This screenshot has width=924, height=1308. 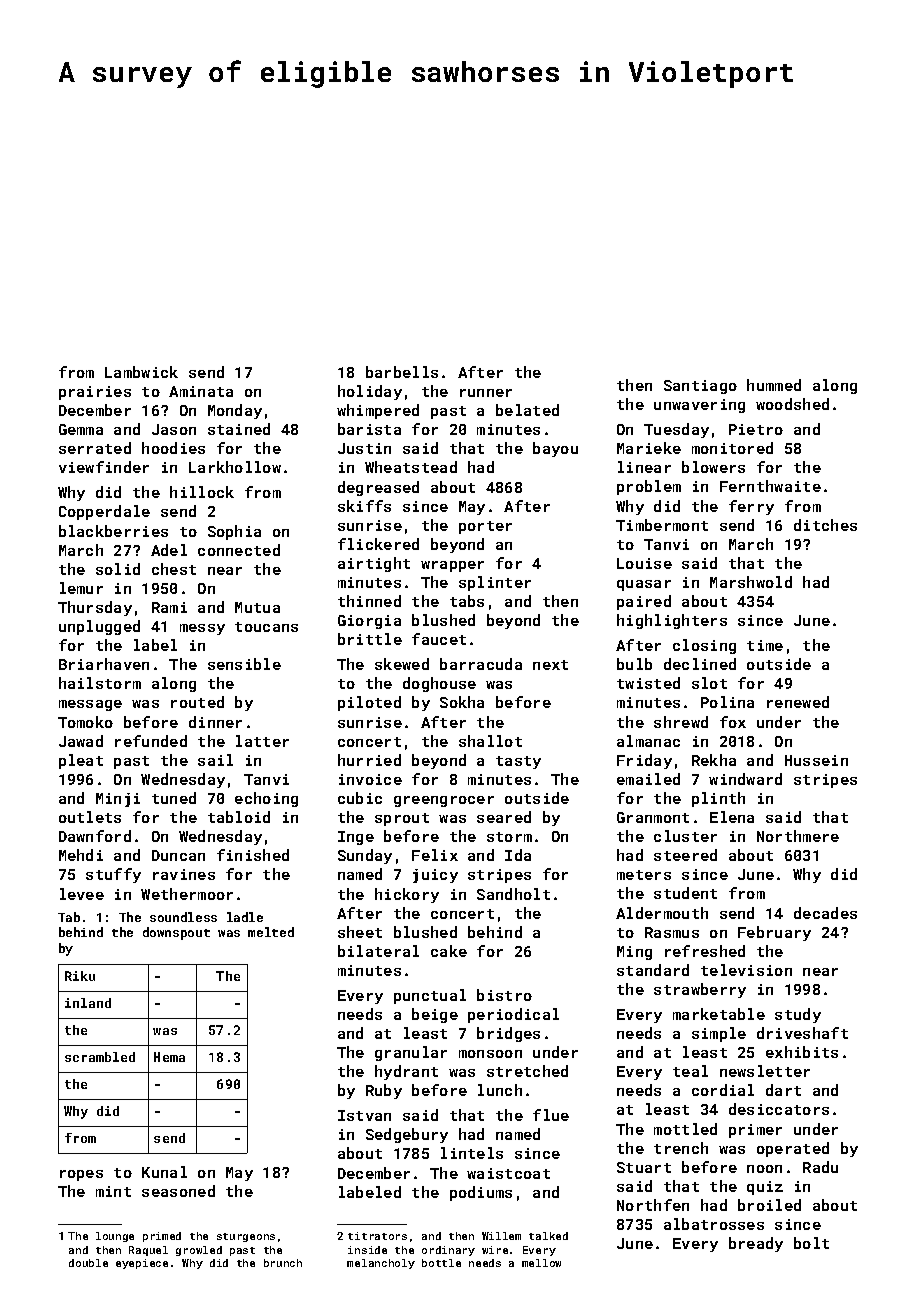 I want to click on barbells, so click(x=402, y=372).
